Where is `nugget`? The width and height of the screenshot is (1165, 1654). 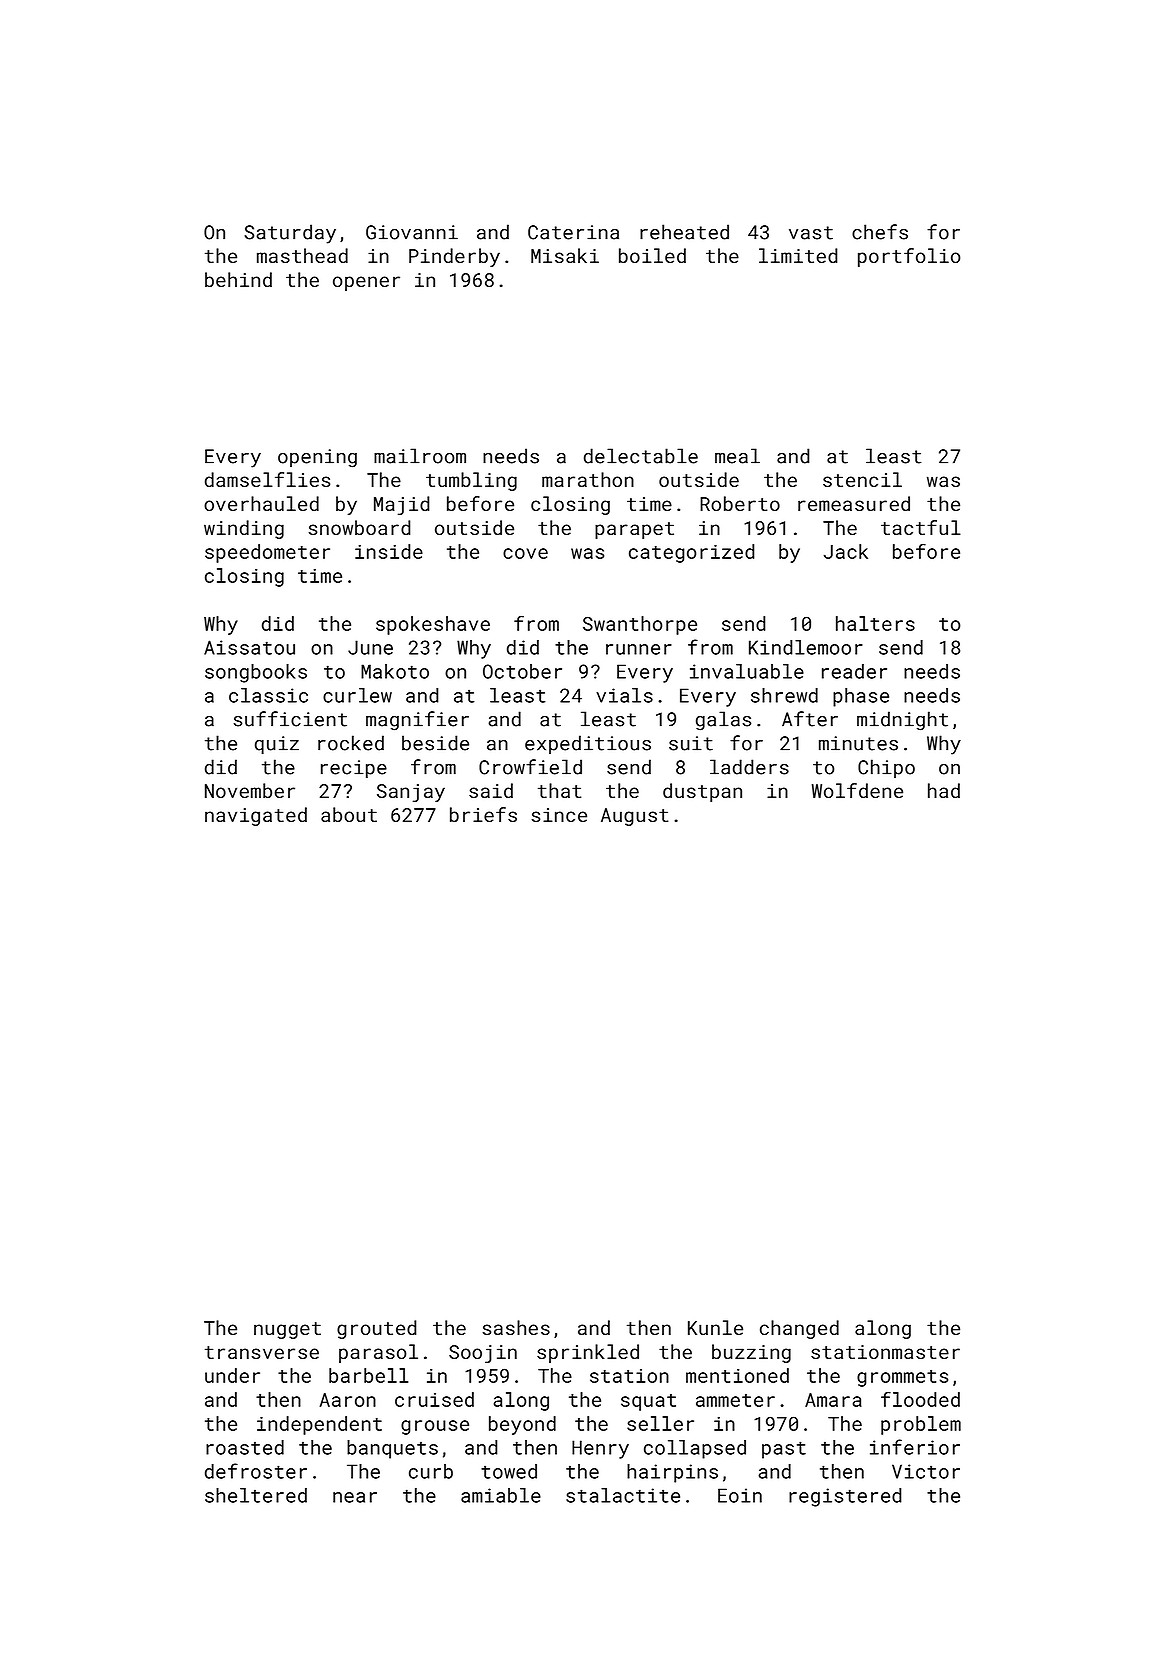 nugget is located at coordinates (287, 1330).
